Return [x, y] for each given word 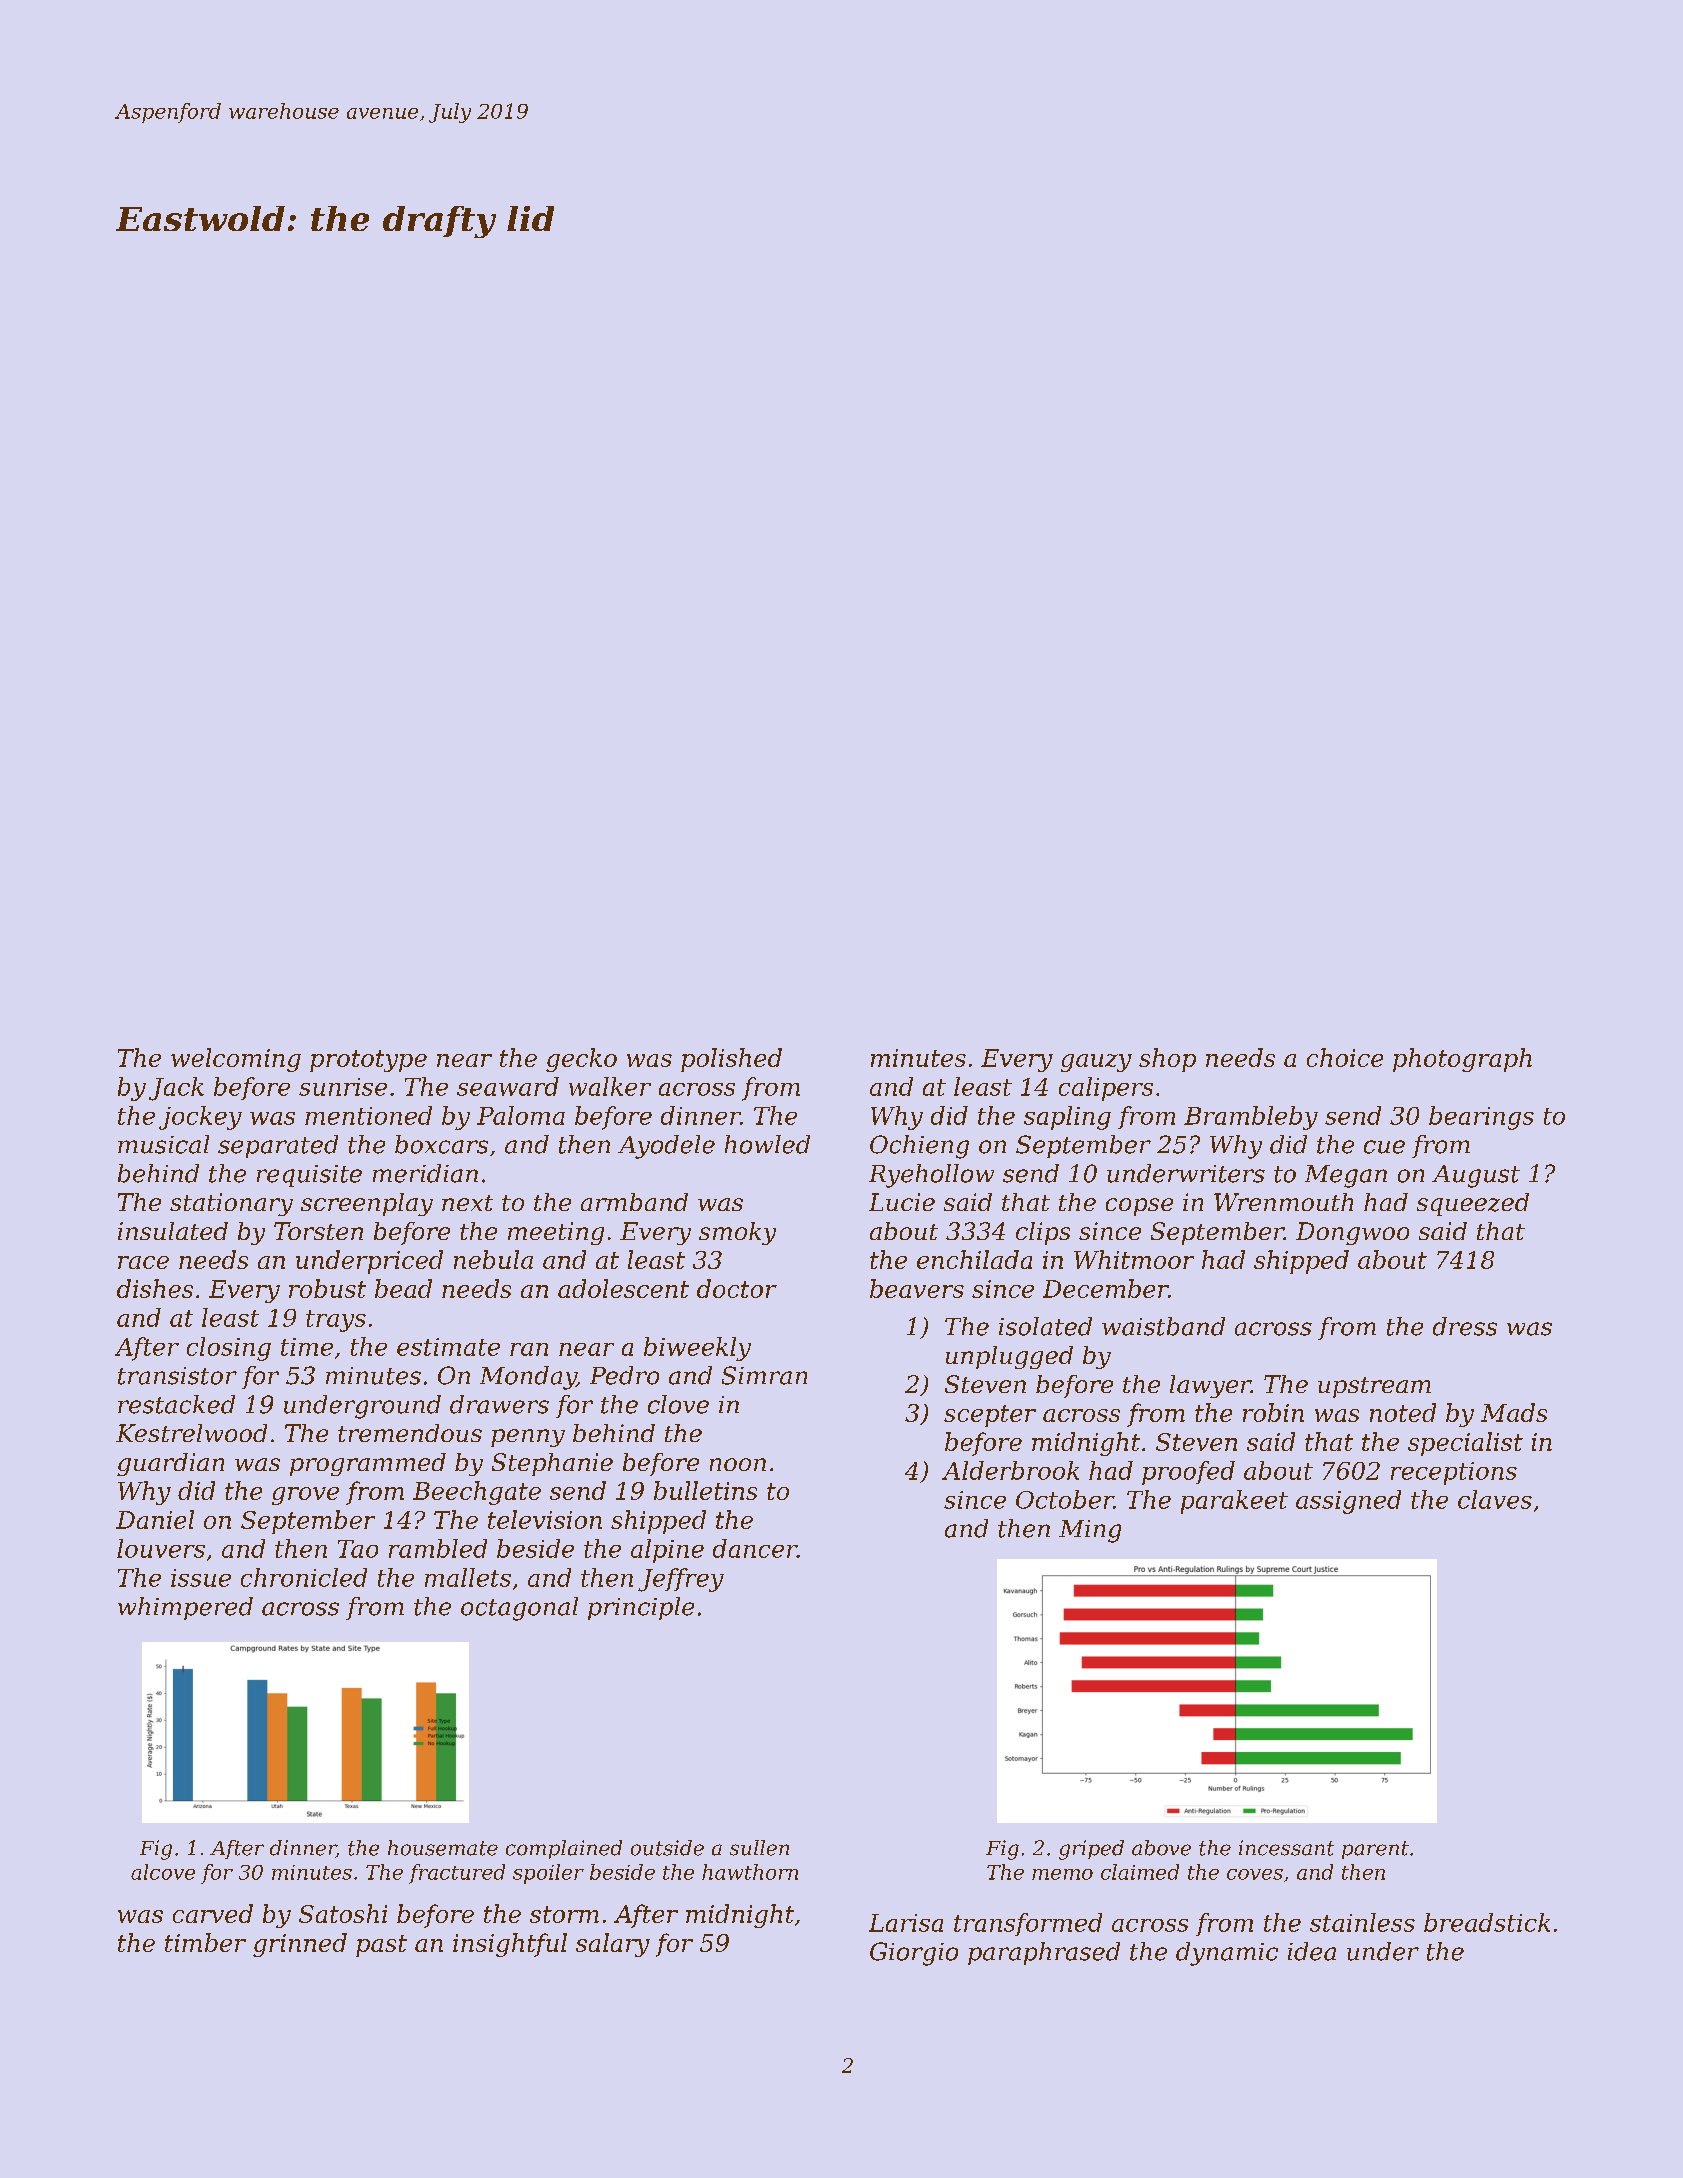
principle [641, 1608]
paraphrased [1044, 1953]
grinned [300, 1945]
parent [1375, 1850]
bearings [1481, 1118]
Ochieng [919, 1147]
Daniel [155, 1519]
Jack [176, 1089]
